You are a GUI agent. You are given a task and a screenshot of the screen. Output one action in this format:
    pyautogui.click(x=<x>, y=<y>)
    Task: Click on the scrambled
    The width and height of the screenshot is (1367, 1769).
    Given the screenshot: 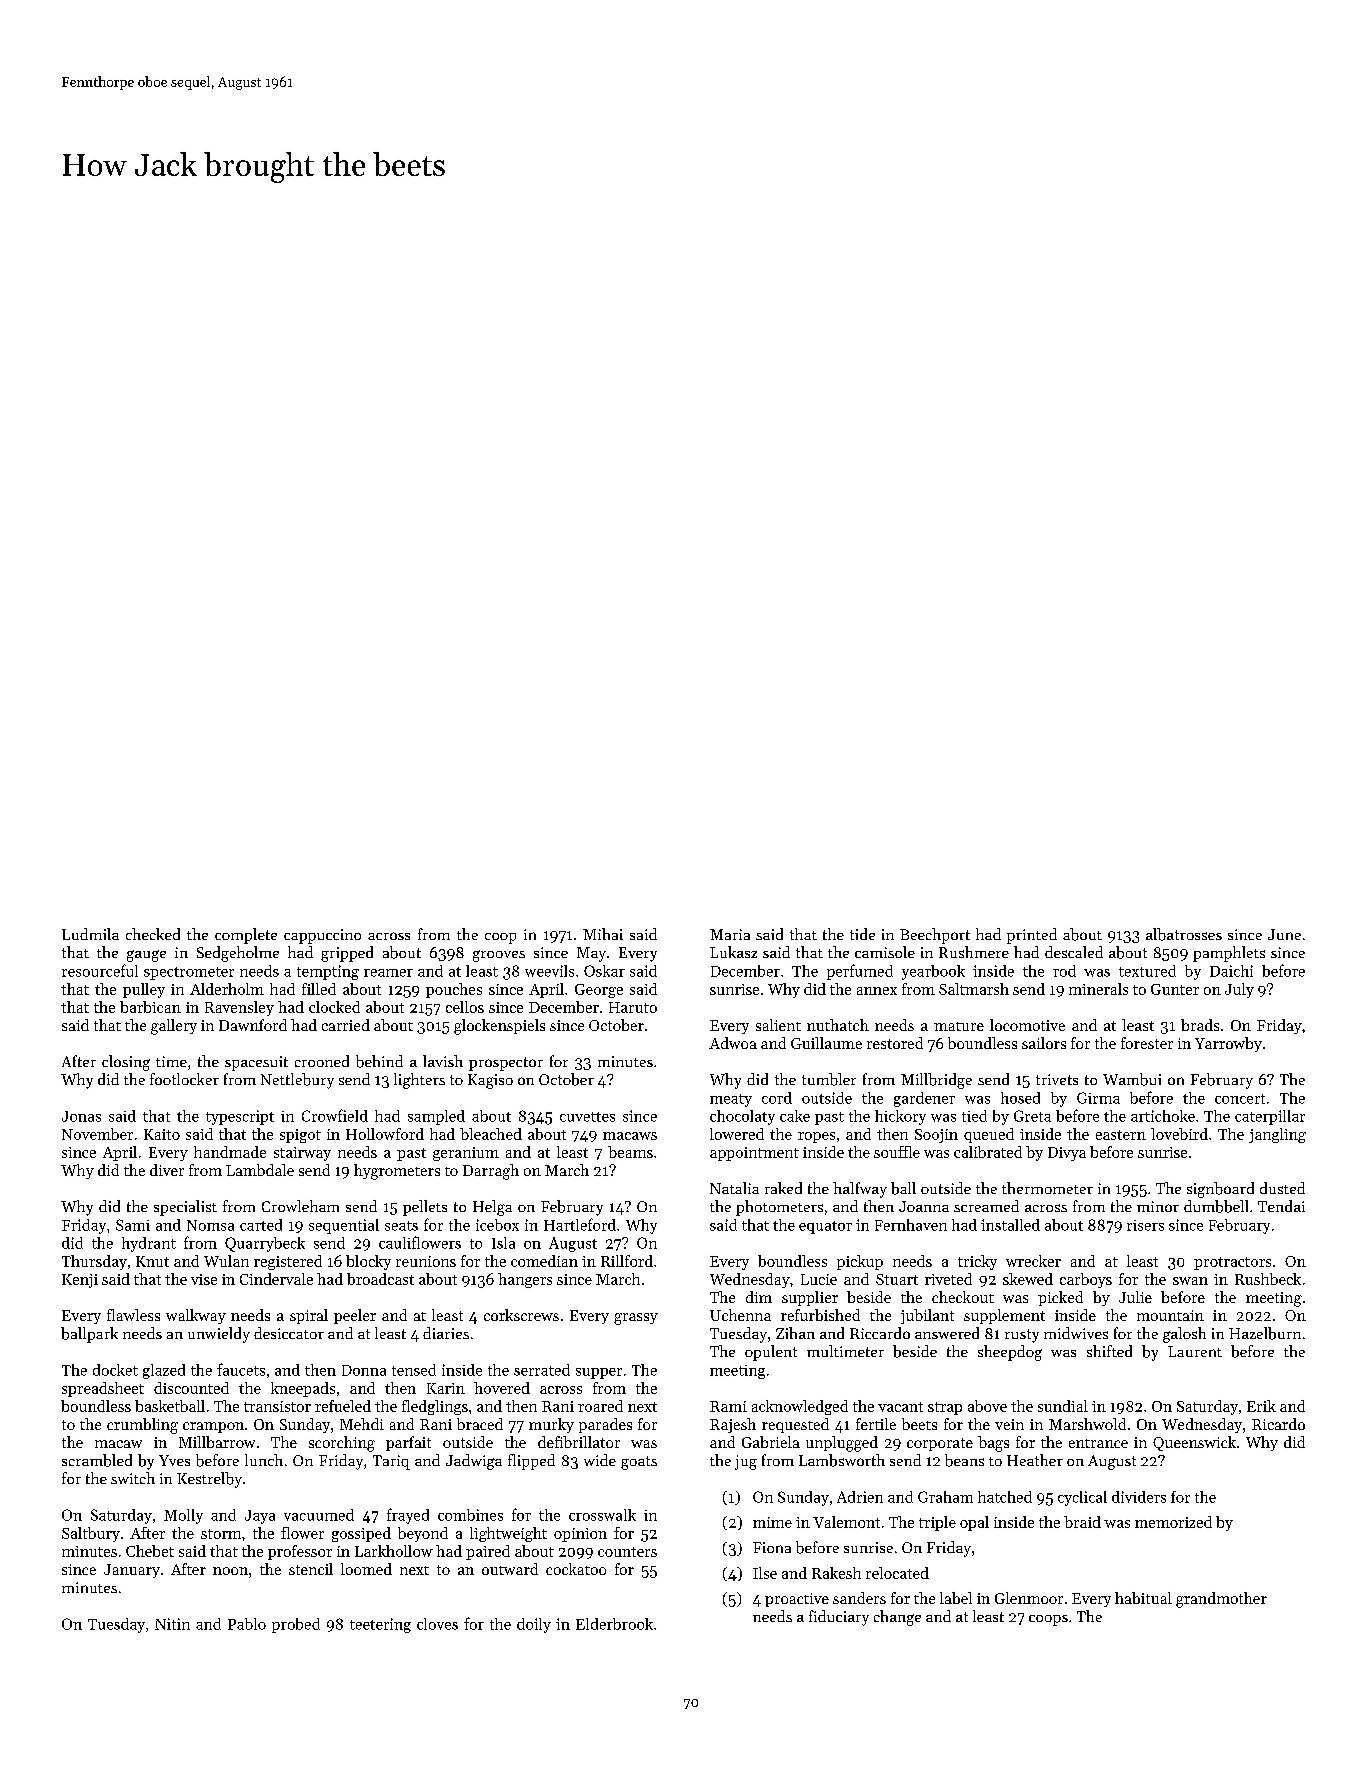 What is the action you would take?
    pyautogui.click(x=97, y=1460)
